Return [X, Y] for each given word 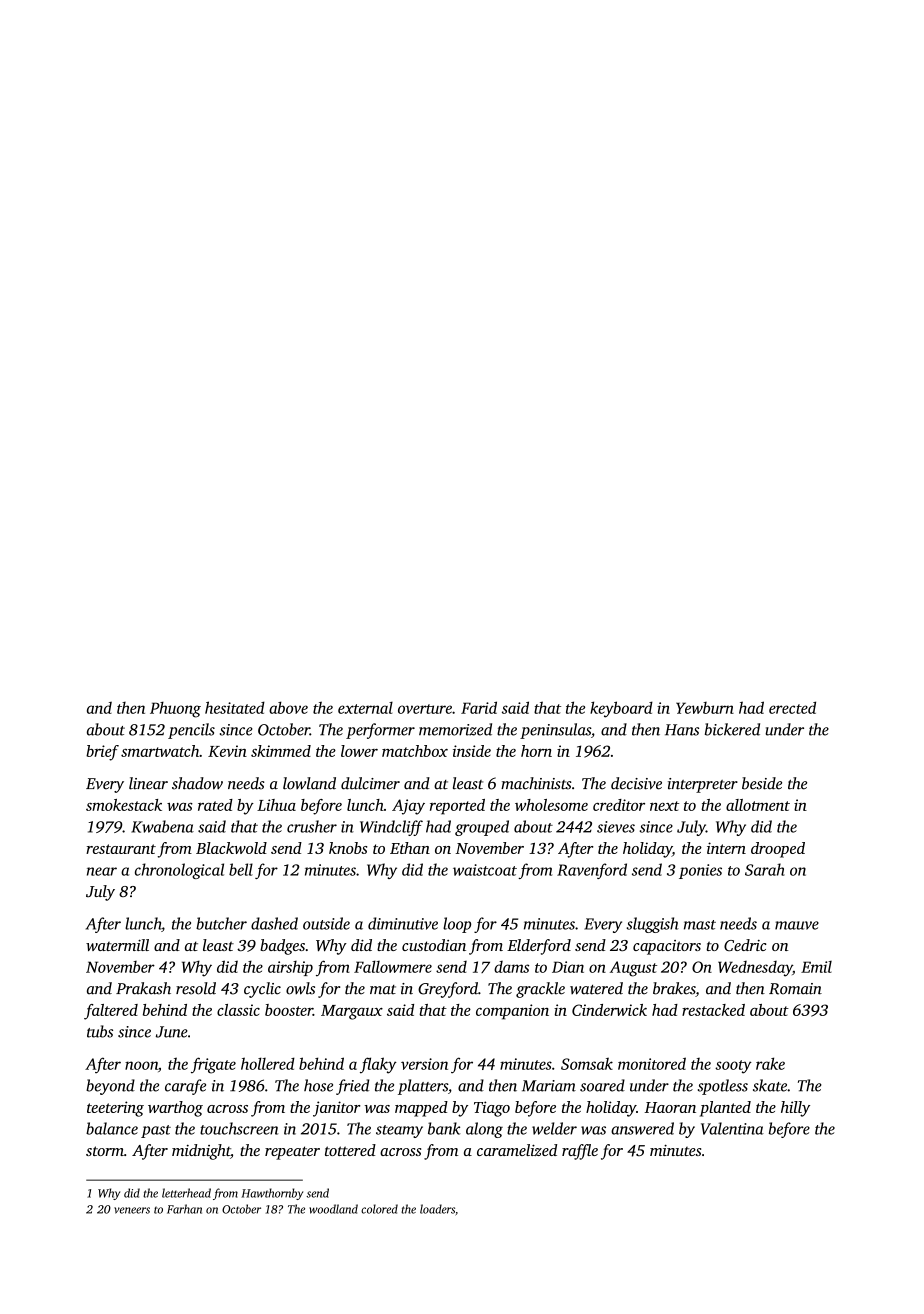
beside [762, 783]
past [156, 1131]
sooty [733, 1067]
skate [770, 1085]
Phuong [175, 709]
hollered [268, 1063]
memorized [455, 729]
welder [554, 1128]
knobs [348, 848]
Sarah [765, 869]
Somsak [587, 1063]
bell [241, 869]
